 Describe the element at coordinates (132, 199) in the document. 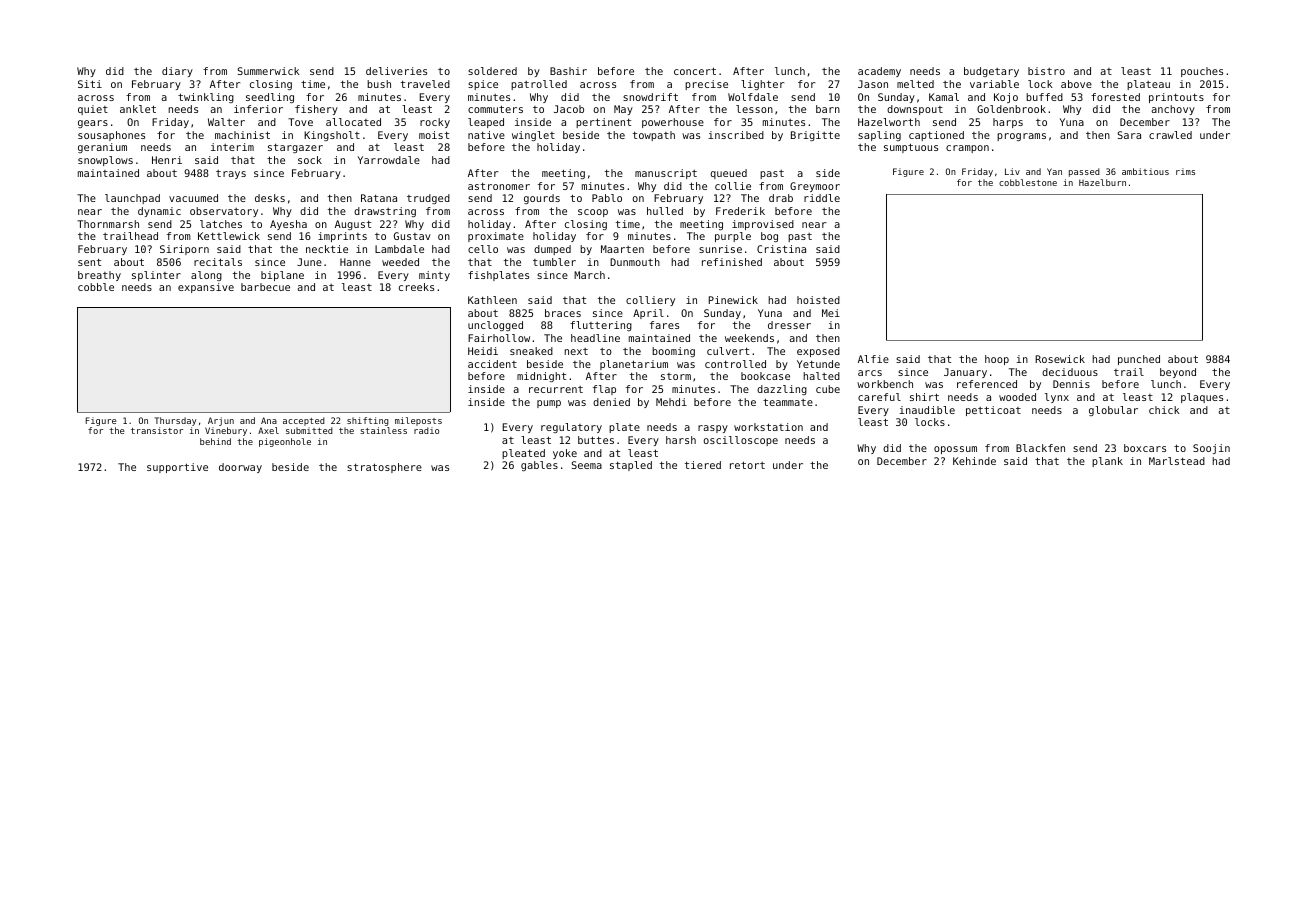

I see `launchpad` at that location.
